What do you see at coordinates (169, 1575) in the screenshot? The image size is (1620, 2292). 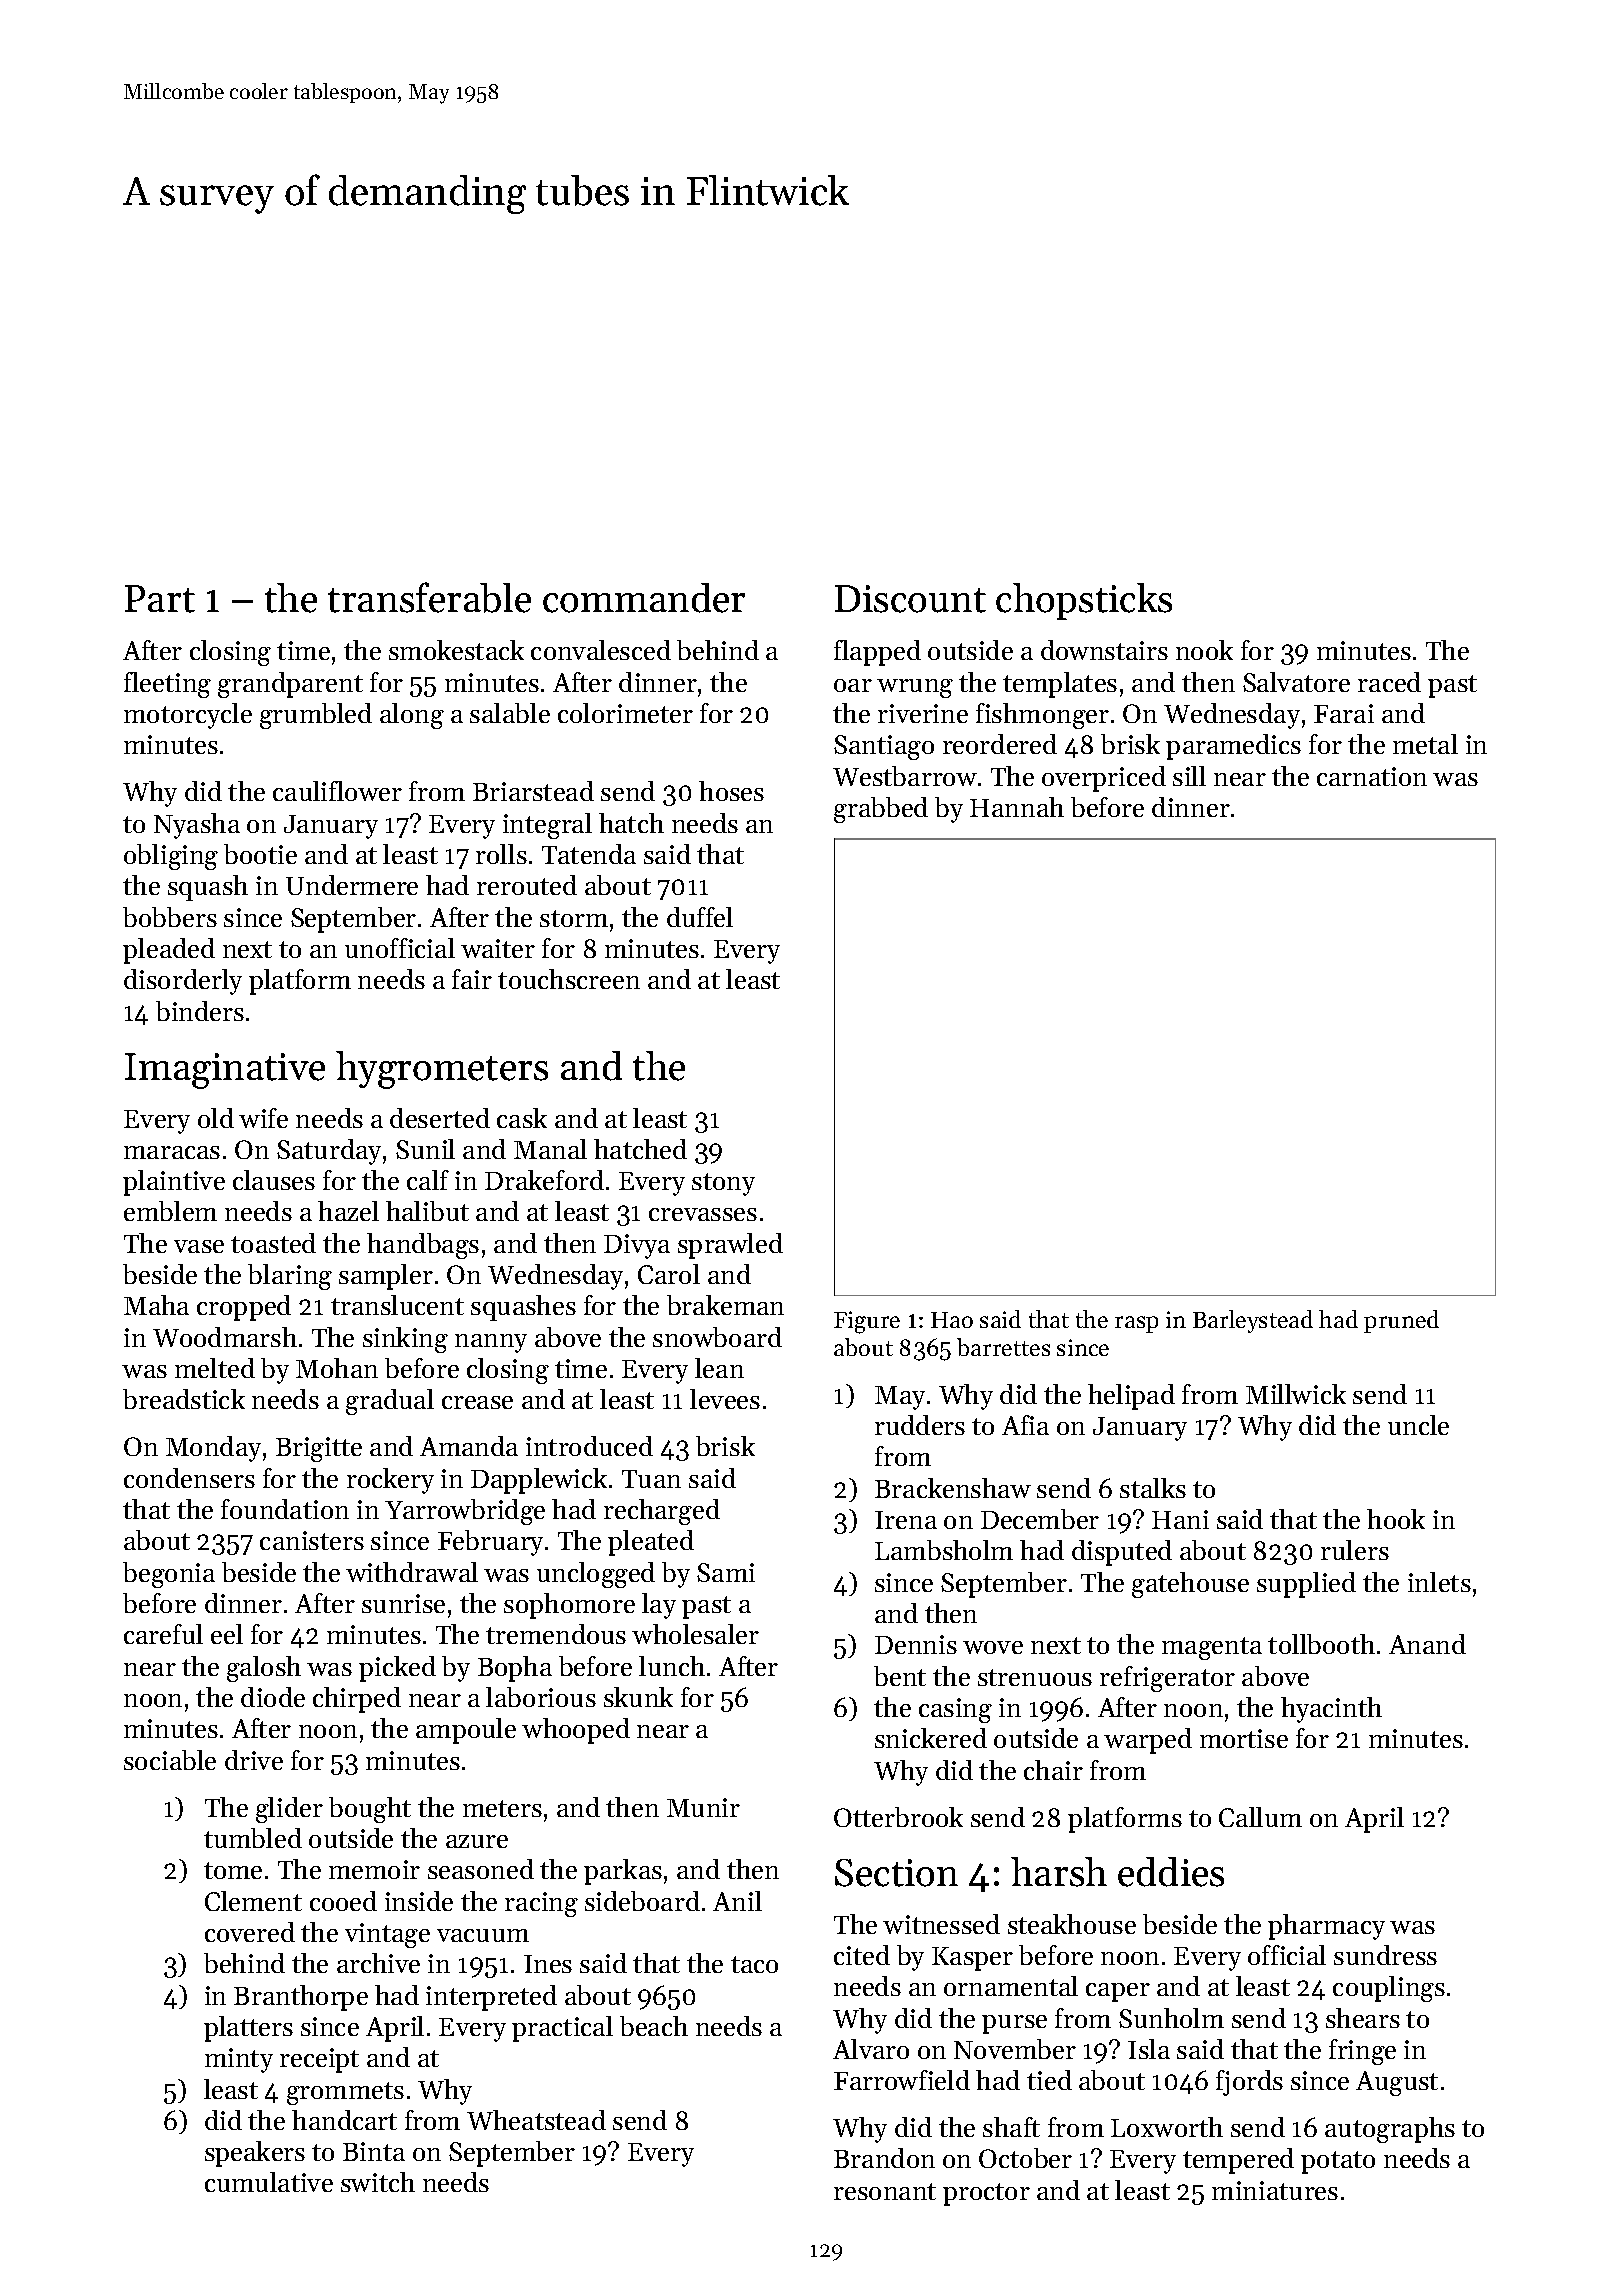 I see `begonia` at bounding box center [169, 1575].
